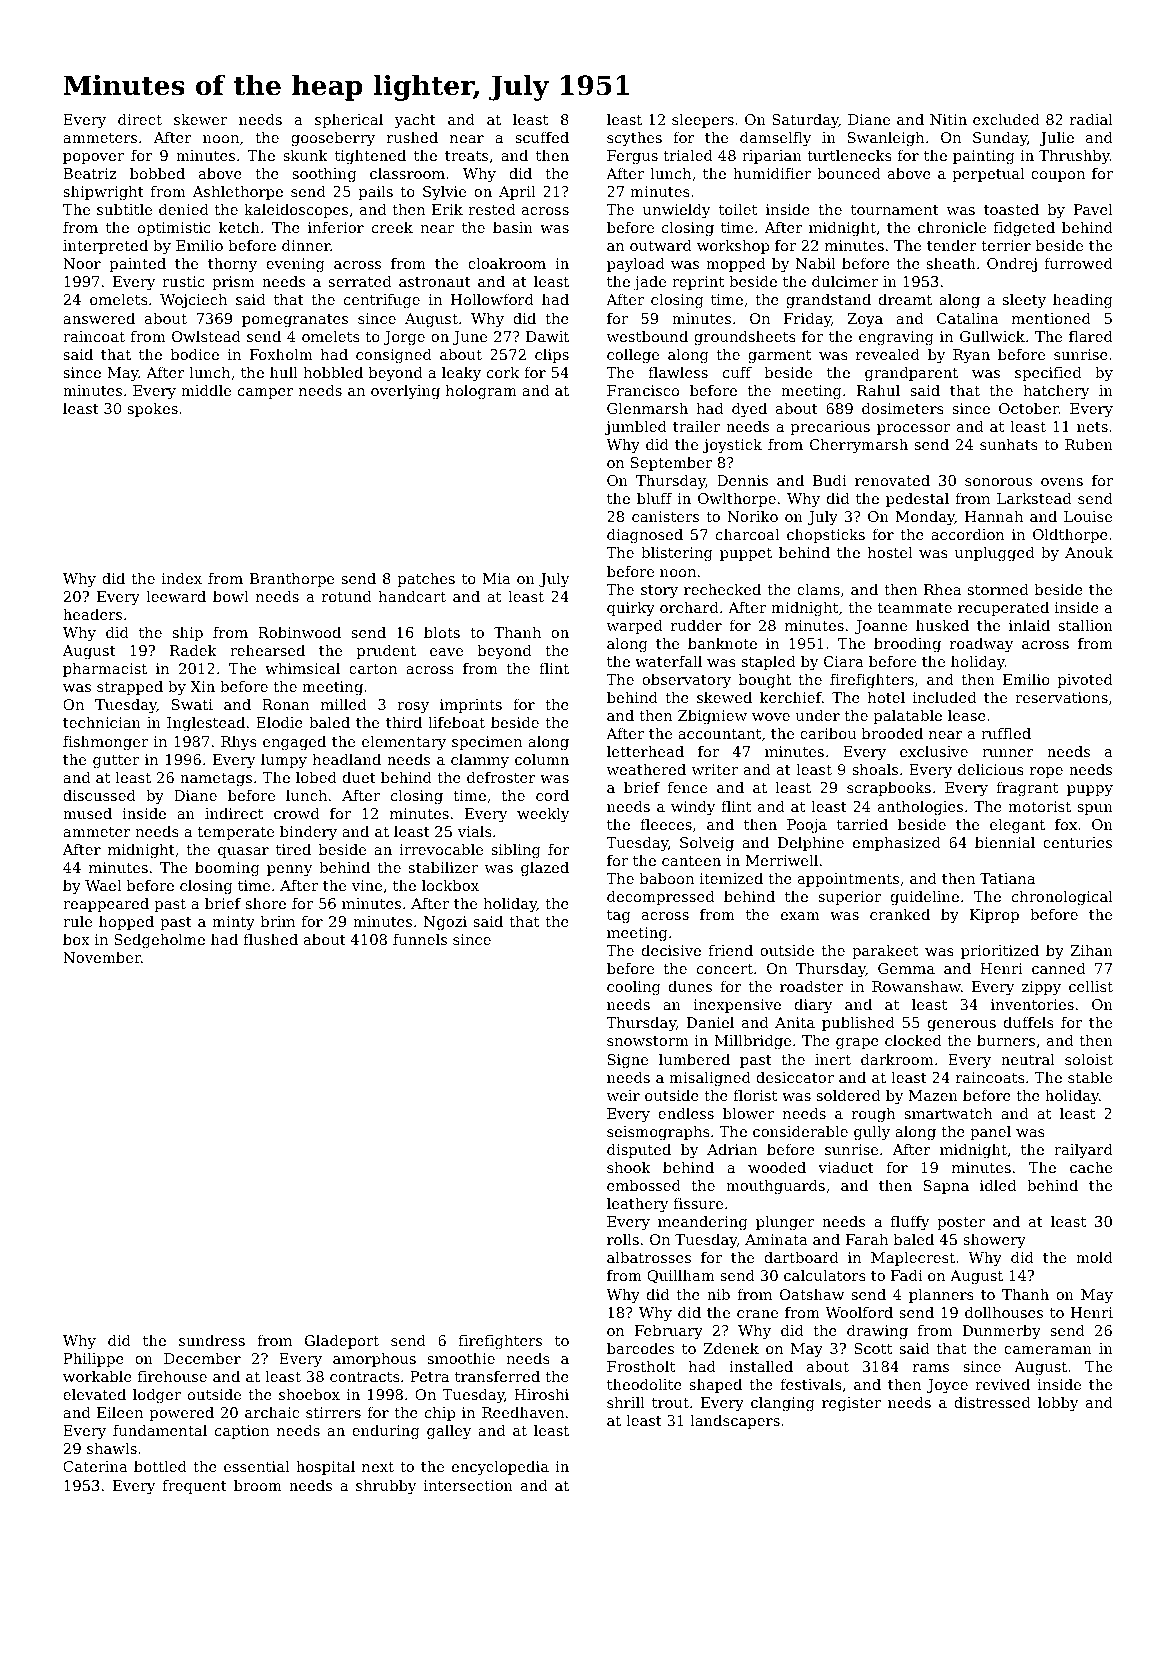 This image has height=1663, width=1176. What do you see at coordinates (749, 410) in the image?
I see `dyed` at bounding box center [749, 410].
